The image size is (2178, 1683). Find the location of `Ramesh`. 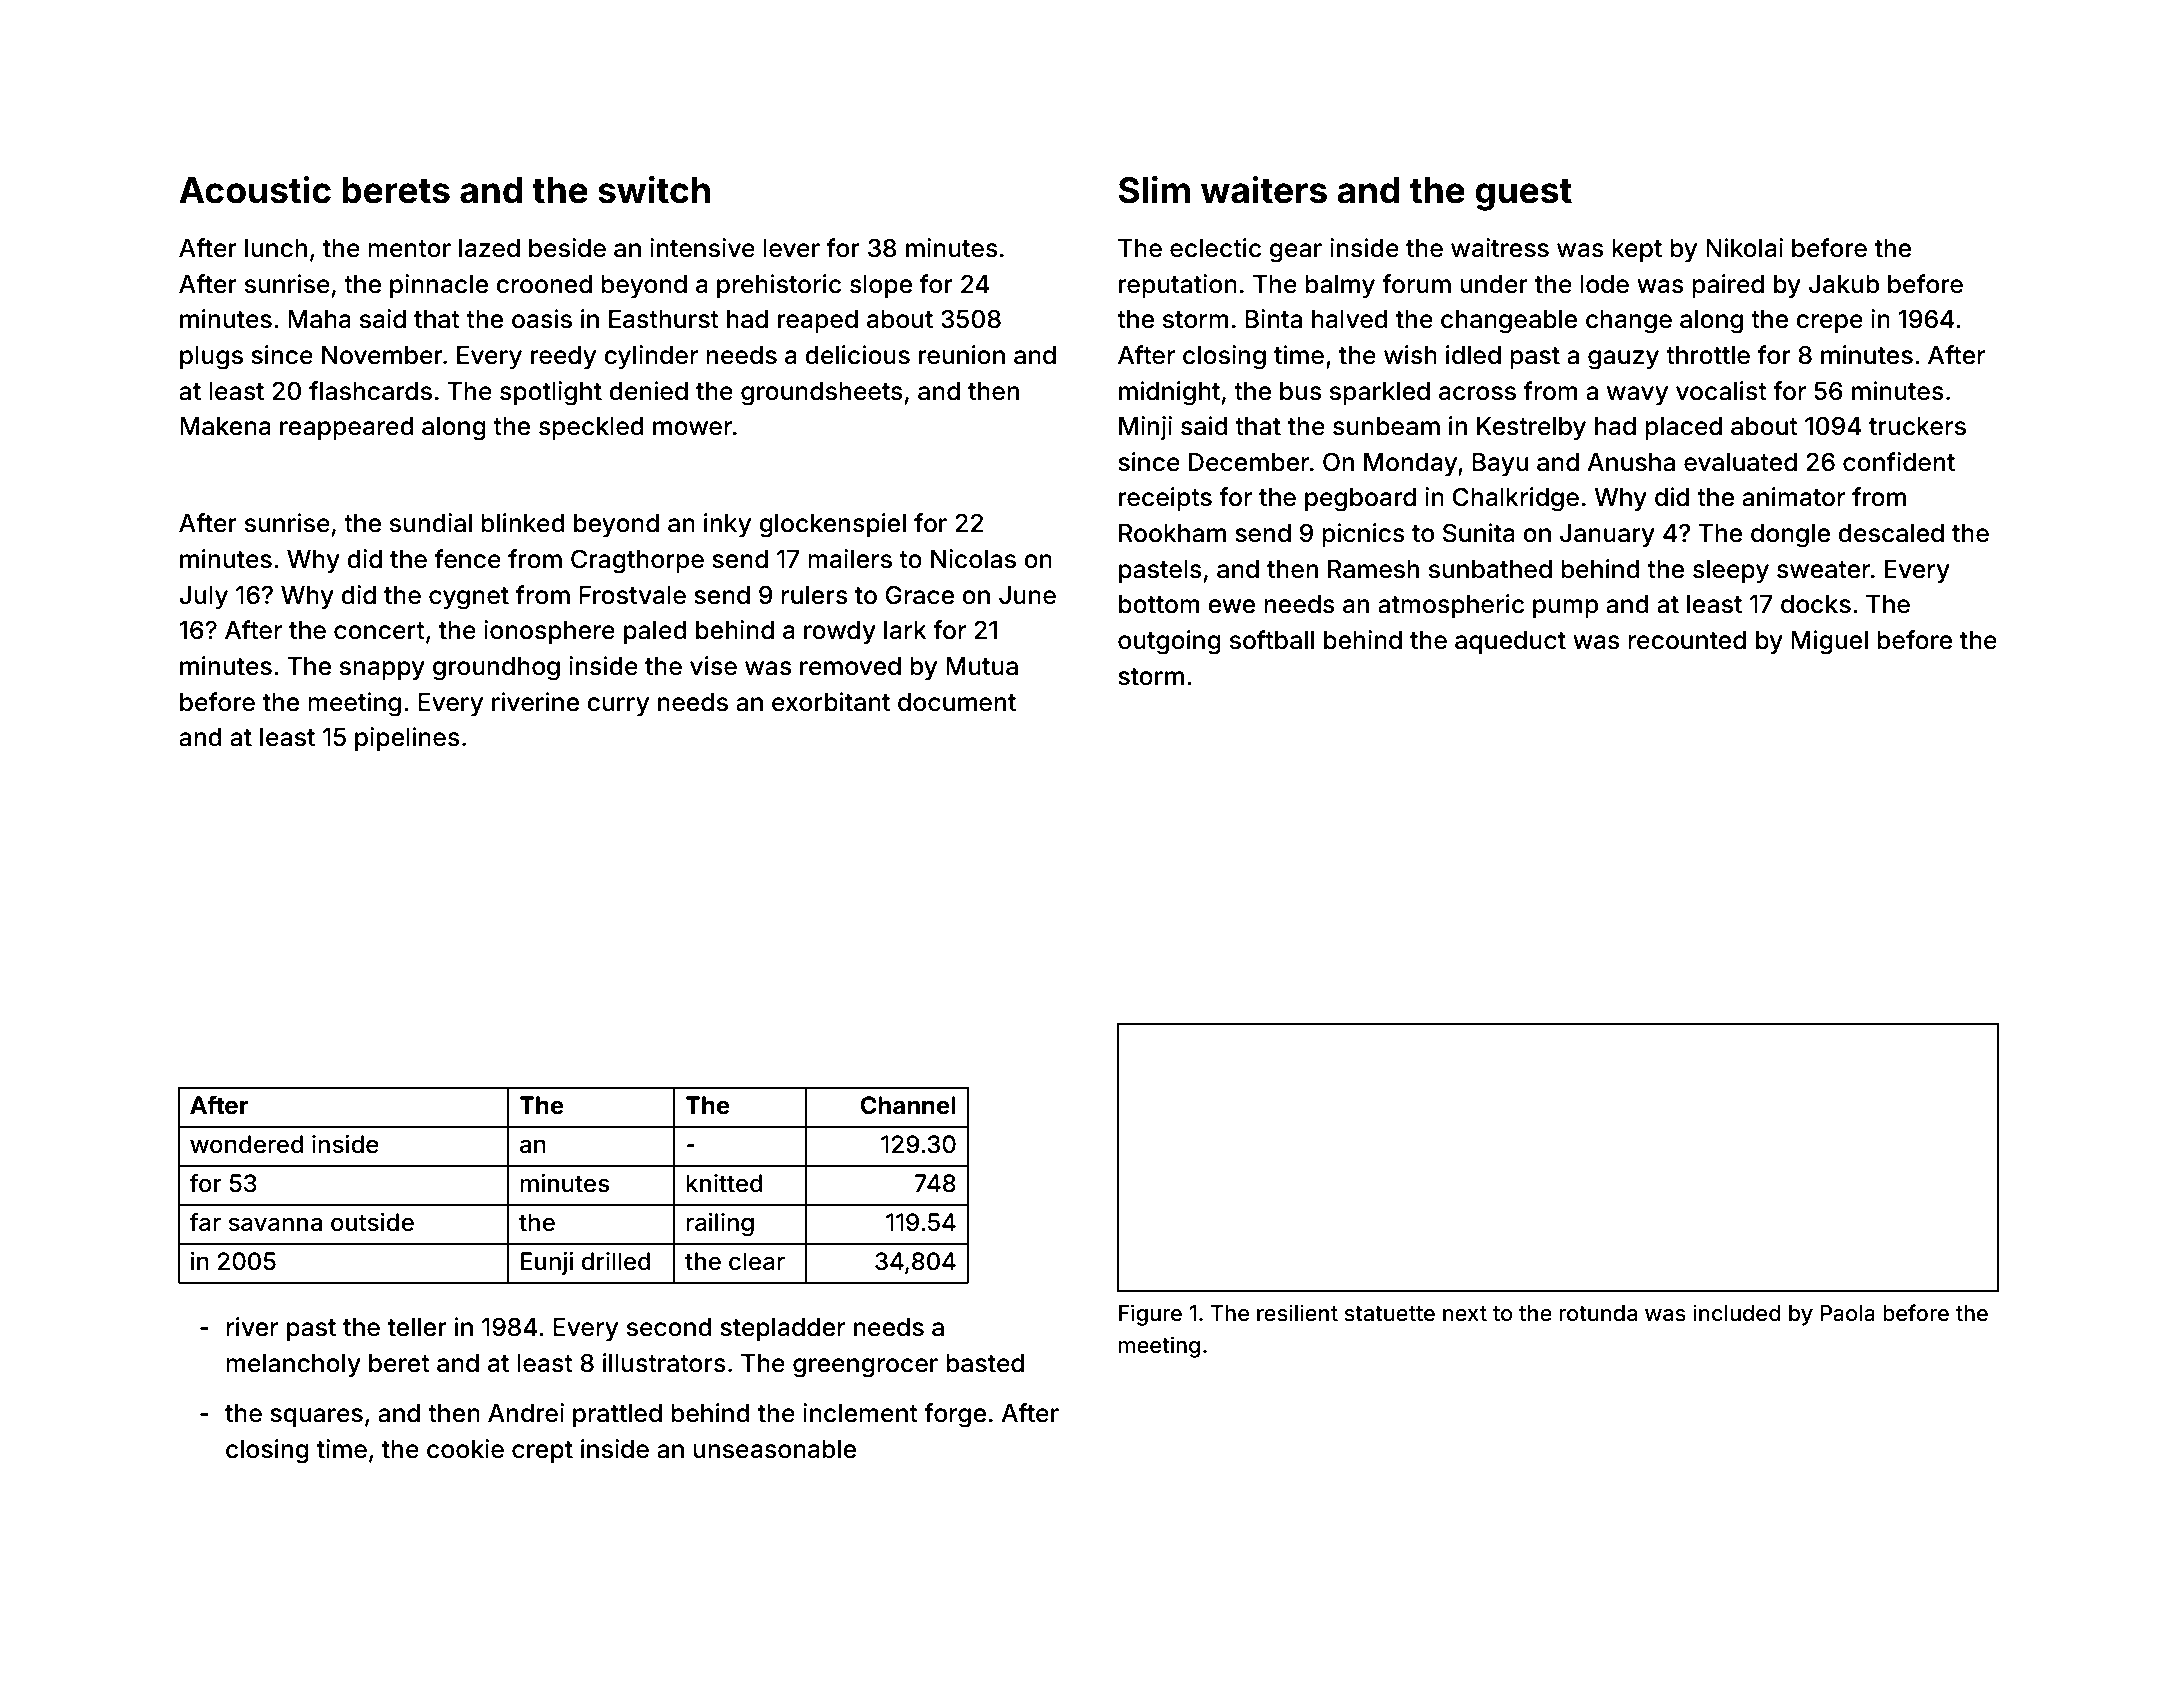

Ramesh is located at coordinates (1373, 569).
